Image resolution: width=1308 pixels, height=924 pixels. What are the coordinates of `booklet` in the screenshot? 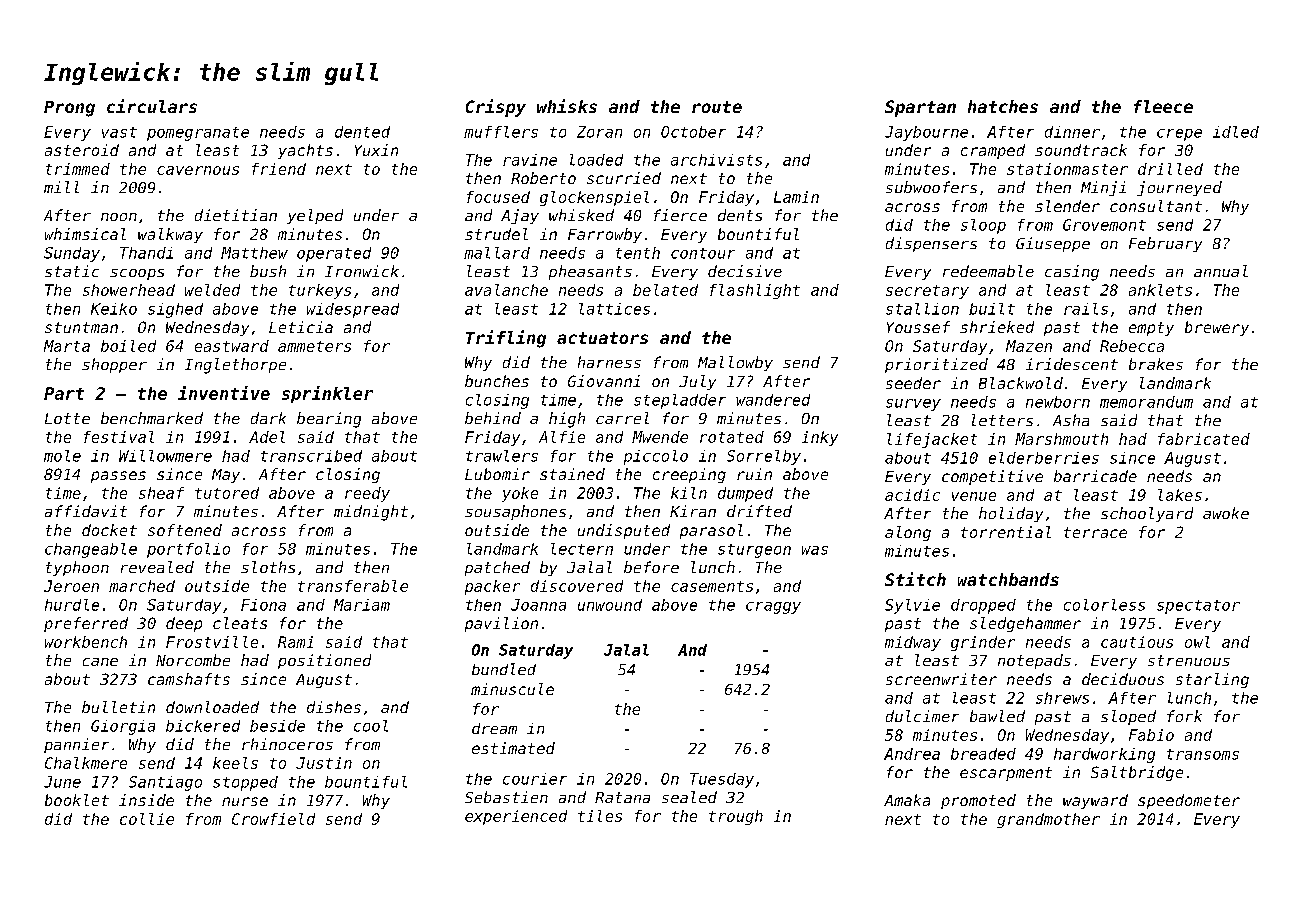 It's located at (77, 800).
